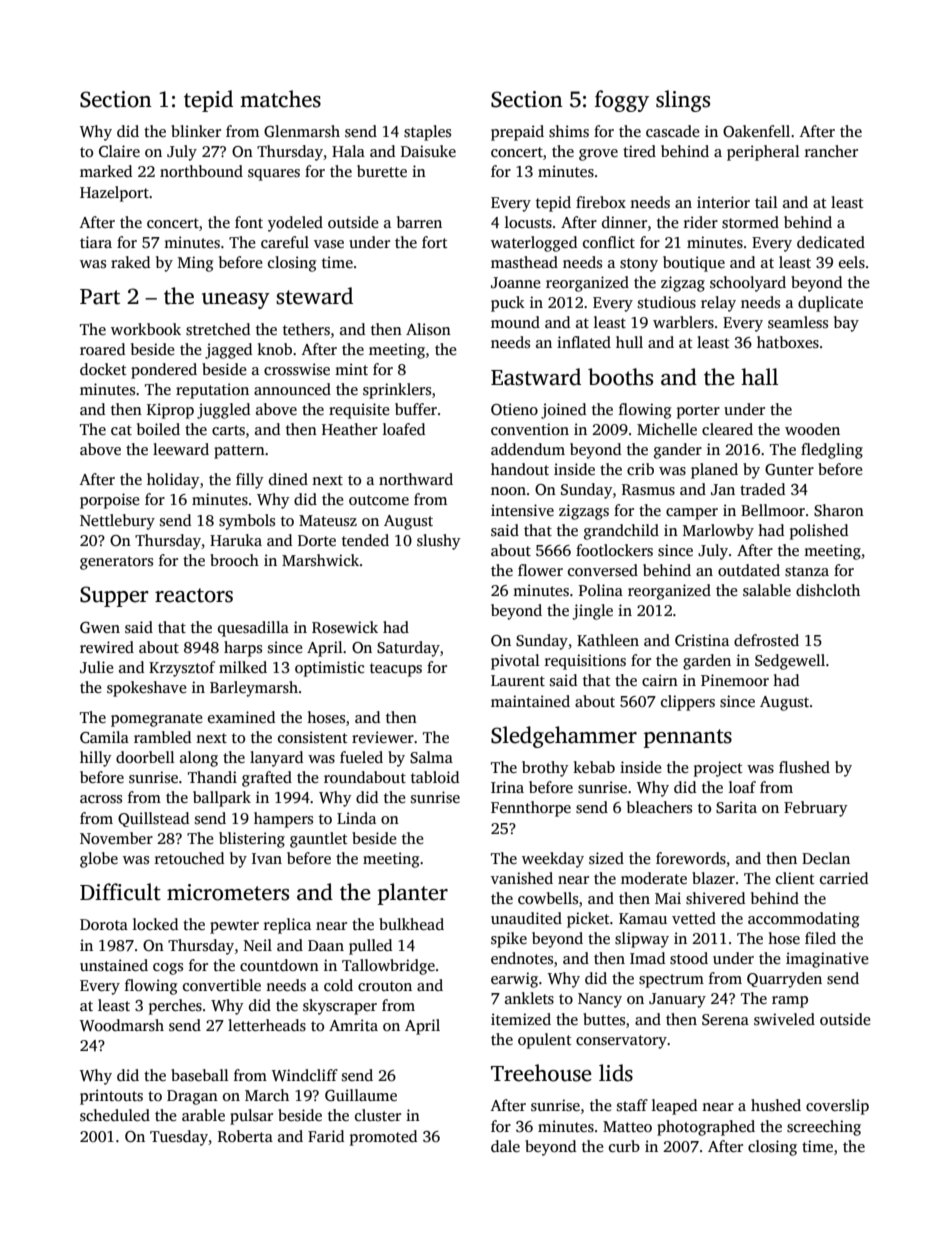 This screenshot has width=952, height=1233. What do you see at coordinates (196, 131) in the screenshot?
I see `blinker` at bounding box center [196, 131].
